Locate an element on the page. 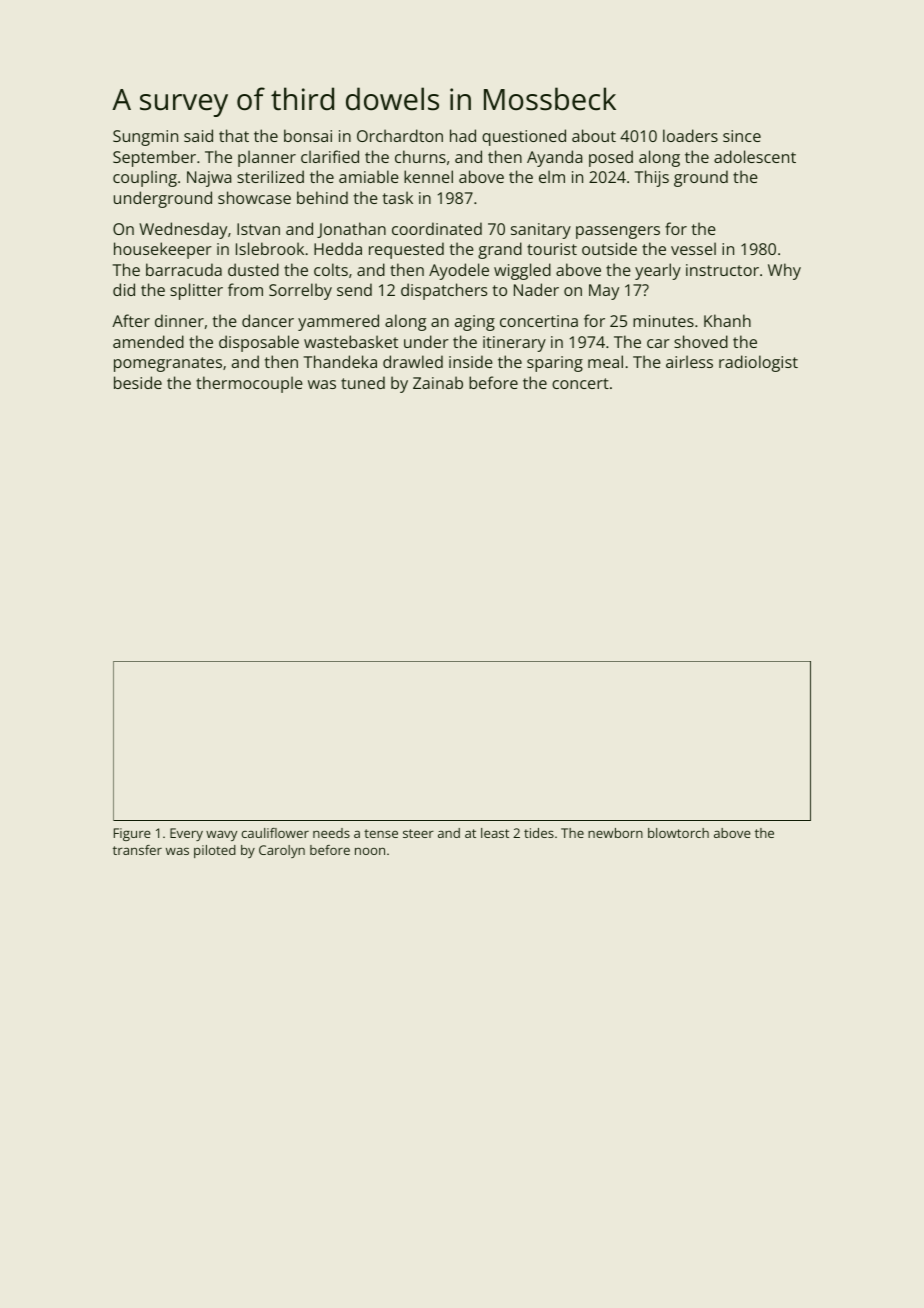  blowtorch is located at coordinates (678, 833).
